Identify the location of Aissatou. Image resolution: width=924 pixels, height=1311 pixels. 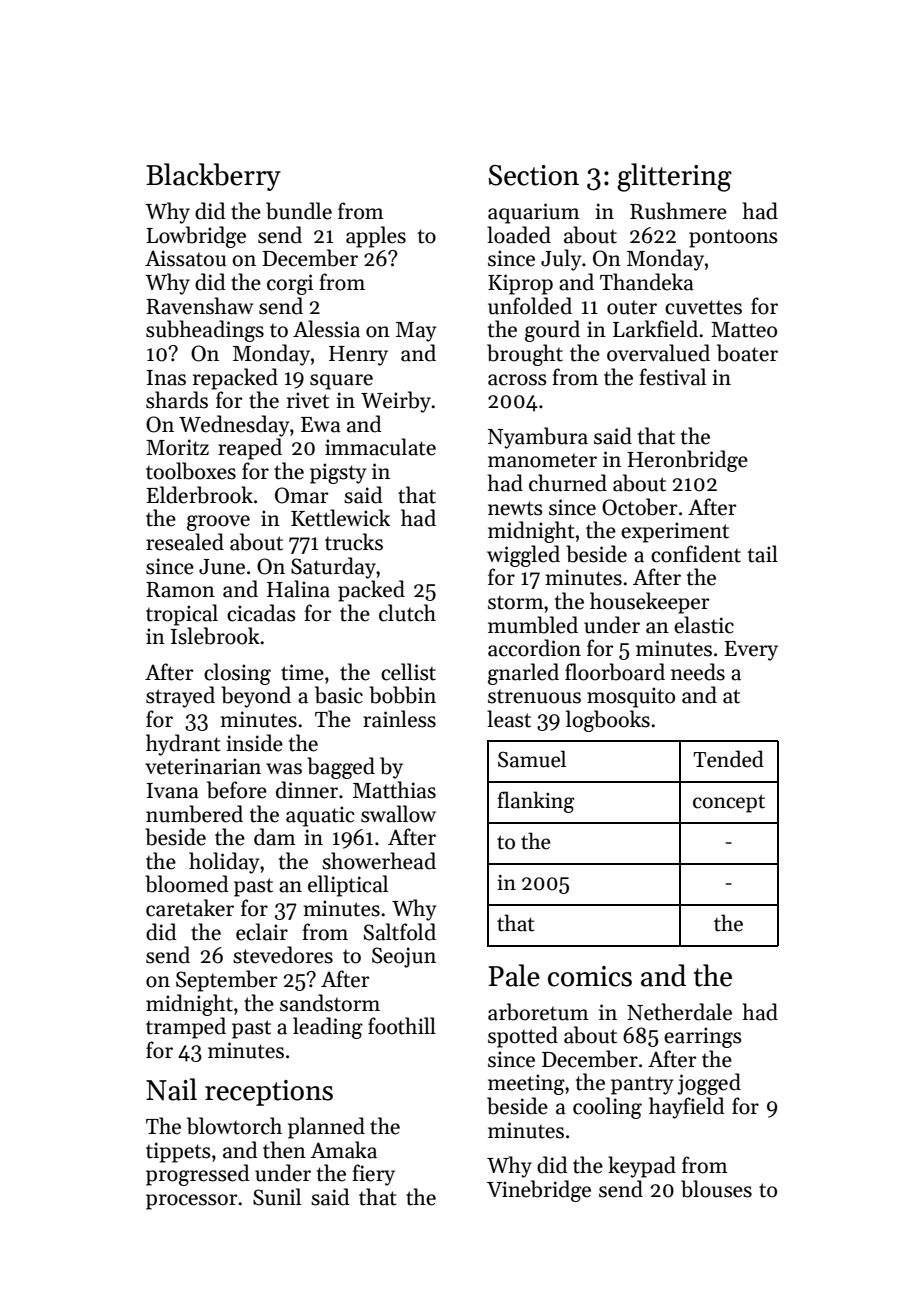
(185, 258).
